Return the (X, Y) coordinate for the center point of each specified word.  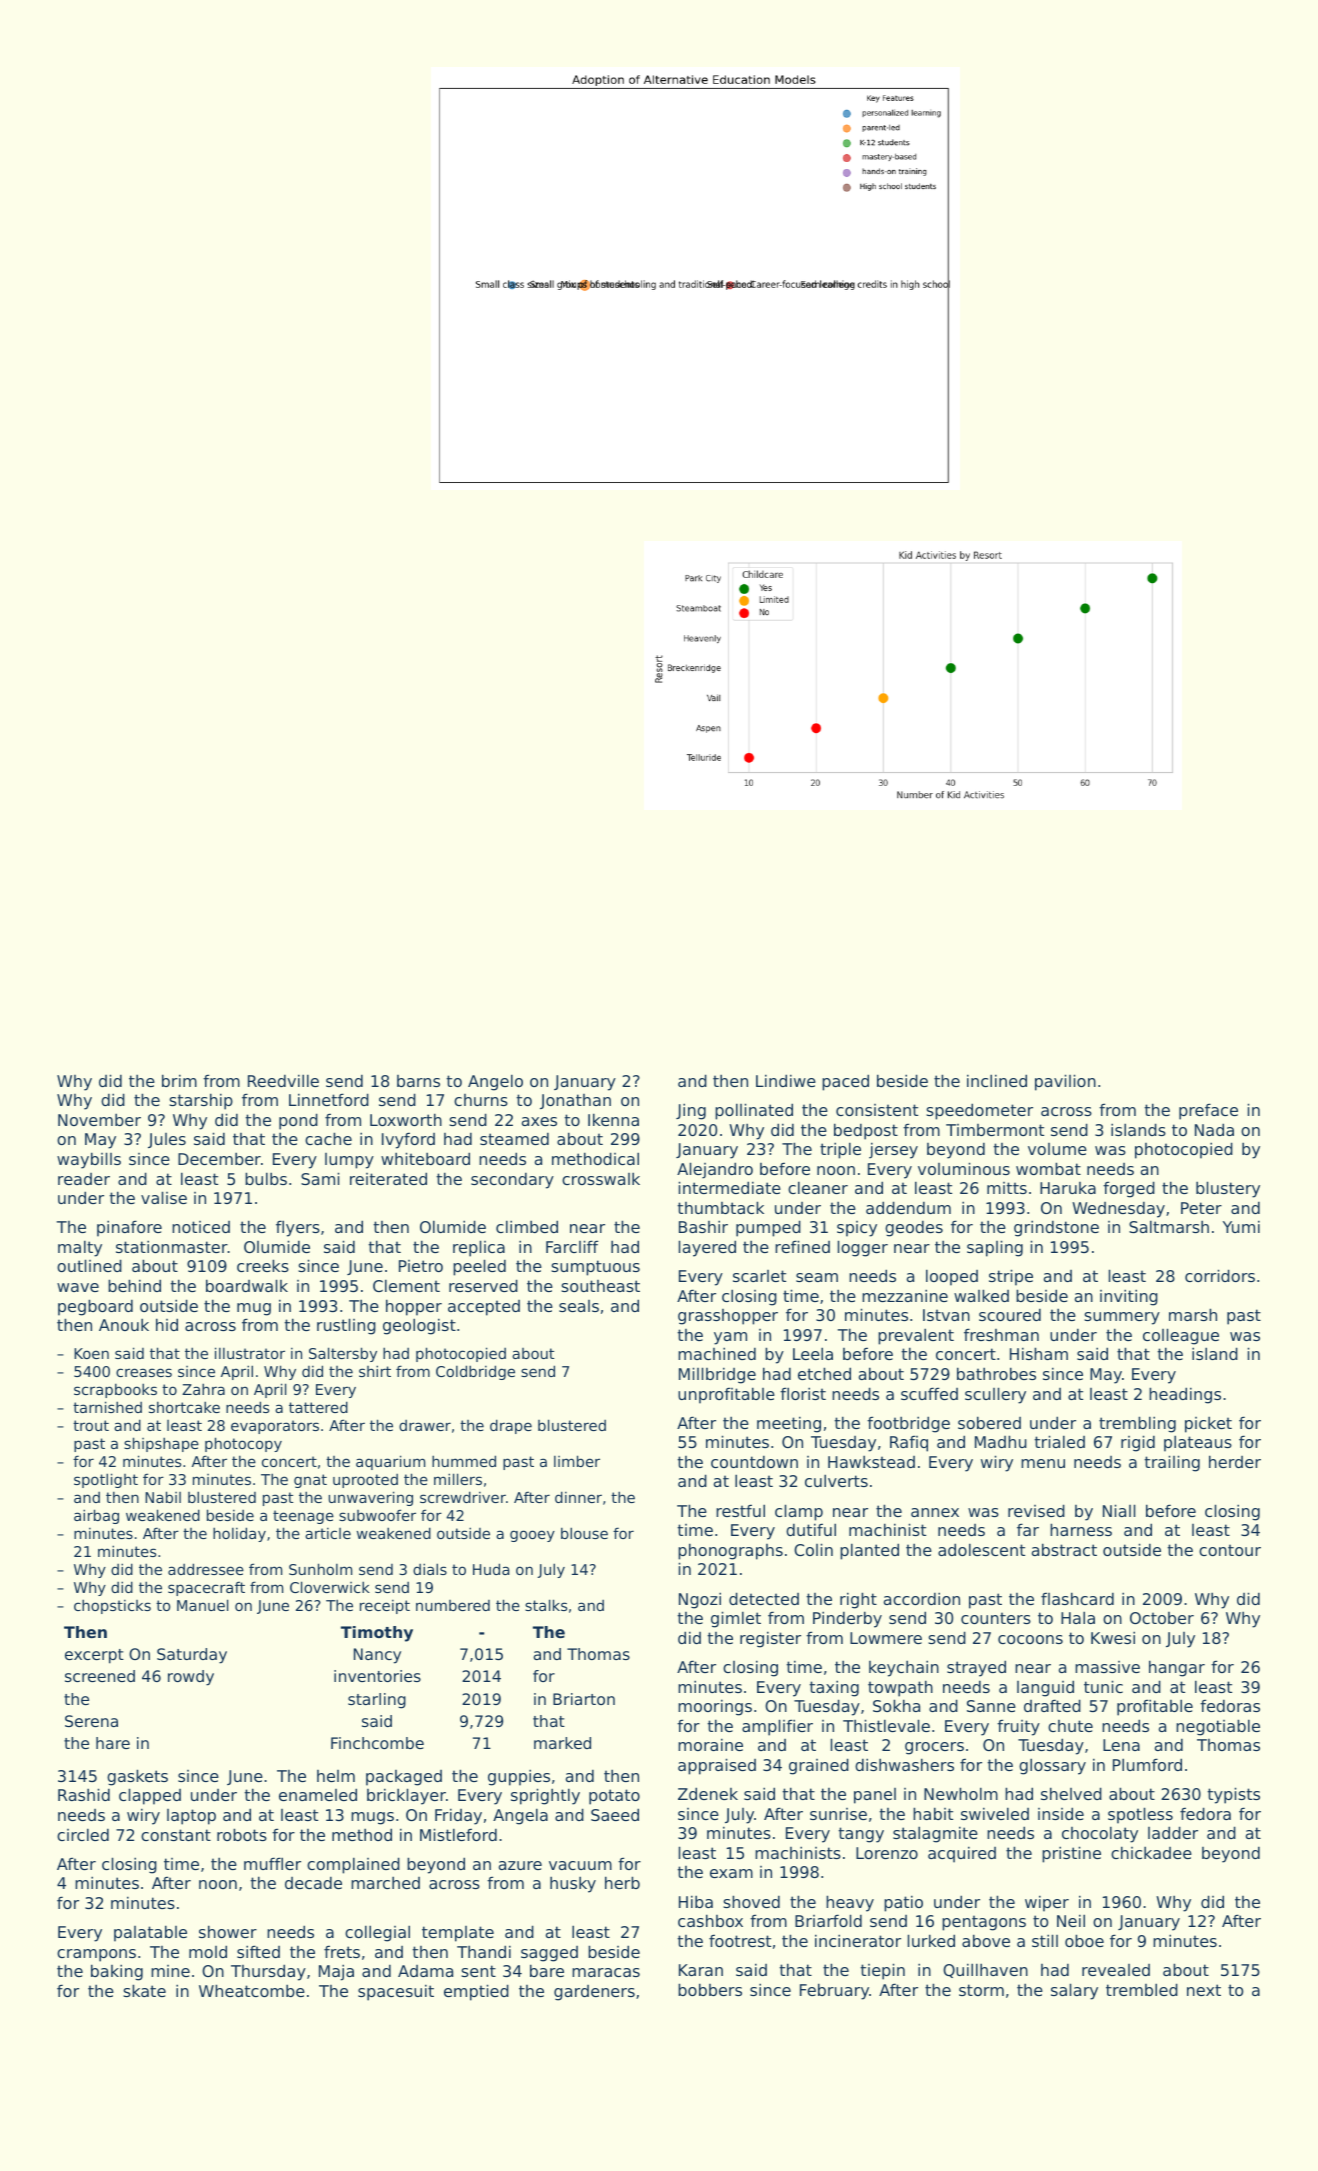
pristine (1071, 1854)
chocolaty (1100, 1834)
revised (1036, 1510)
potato (614, 1797)
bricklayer (406, 1796)
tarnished (107, 1407)
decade (313, 1883)
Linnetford (329, 1099)
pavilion (1065, 1082)
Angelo (495, 1082)
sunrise (838, 1814)
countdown (754, 1462)
